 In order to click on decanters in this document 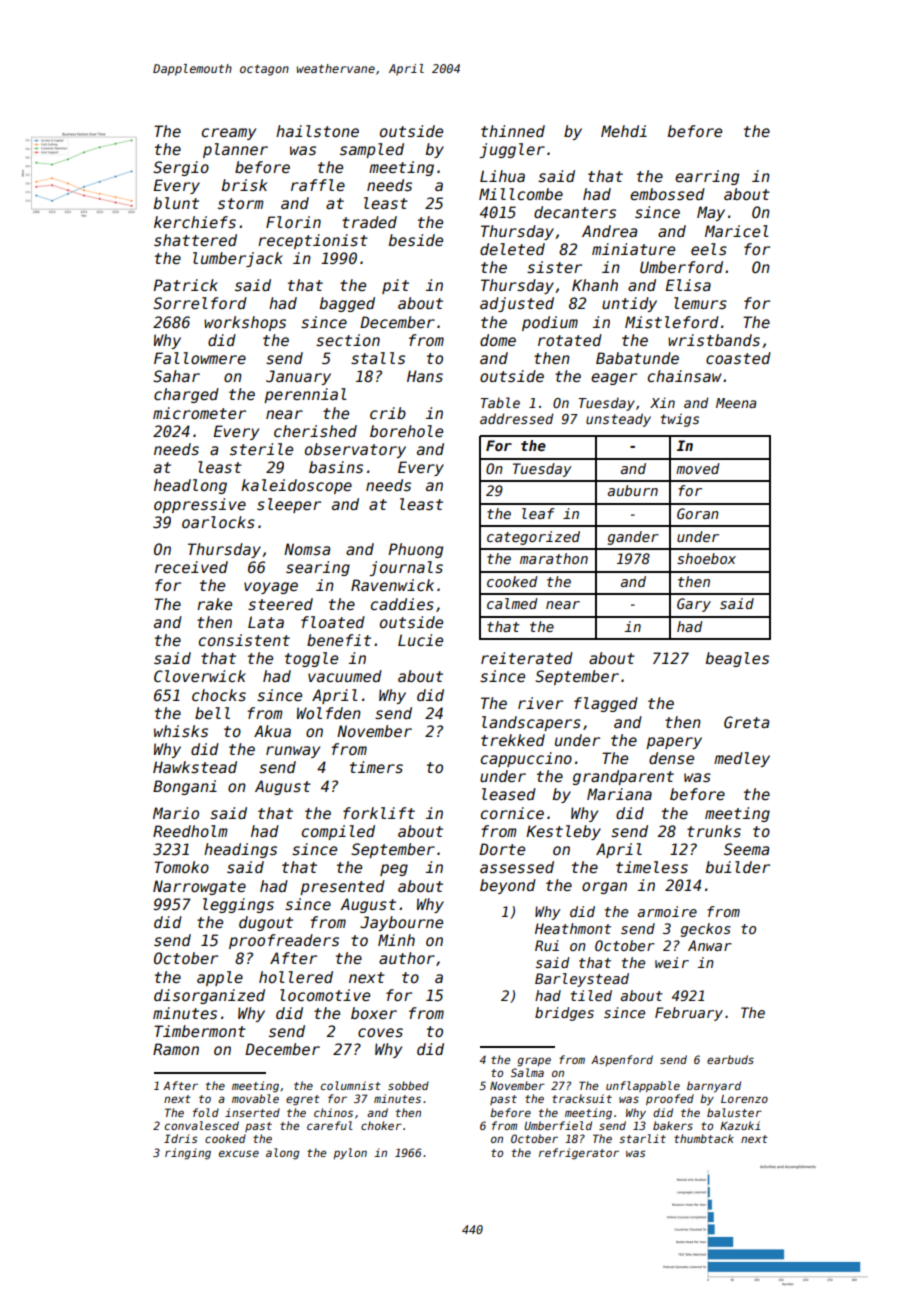, I will do `click(575, 212)`.
